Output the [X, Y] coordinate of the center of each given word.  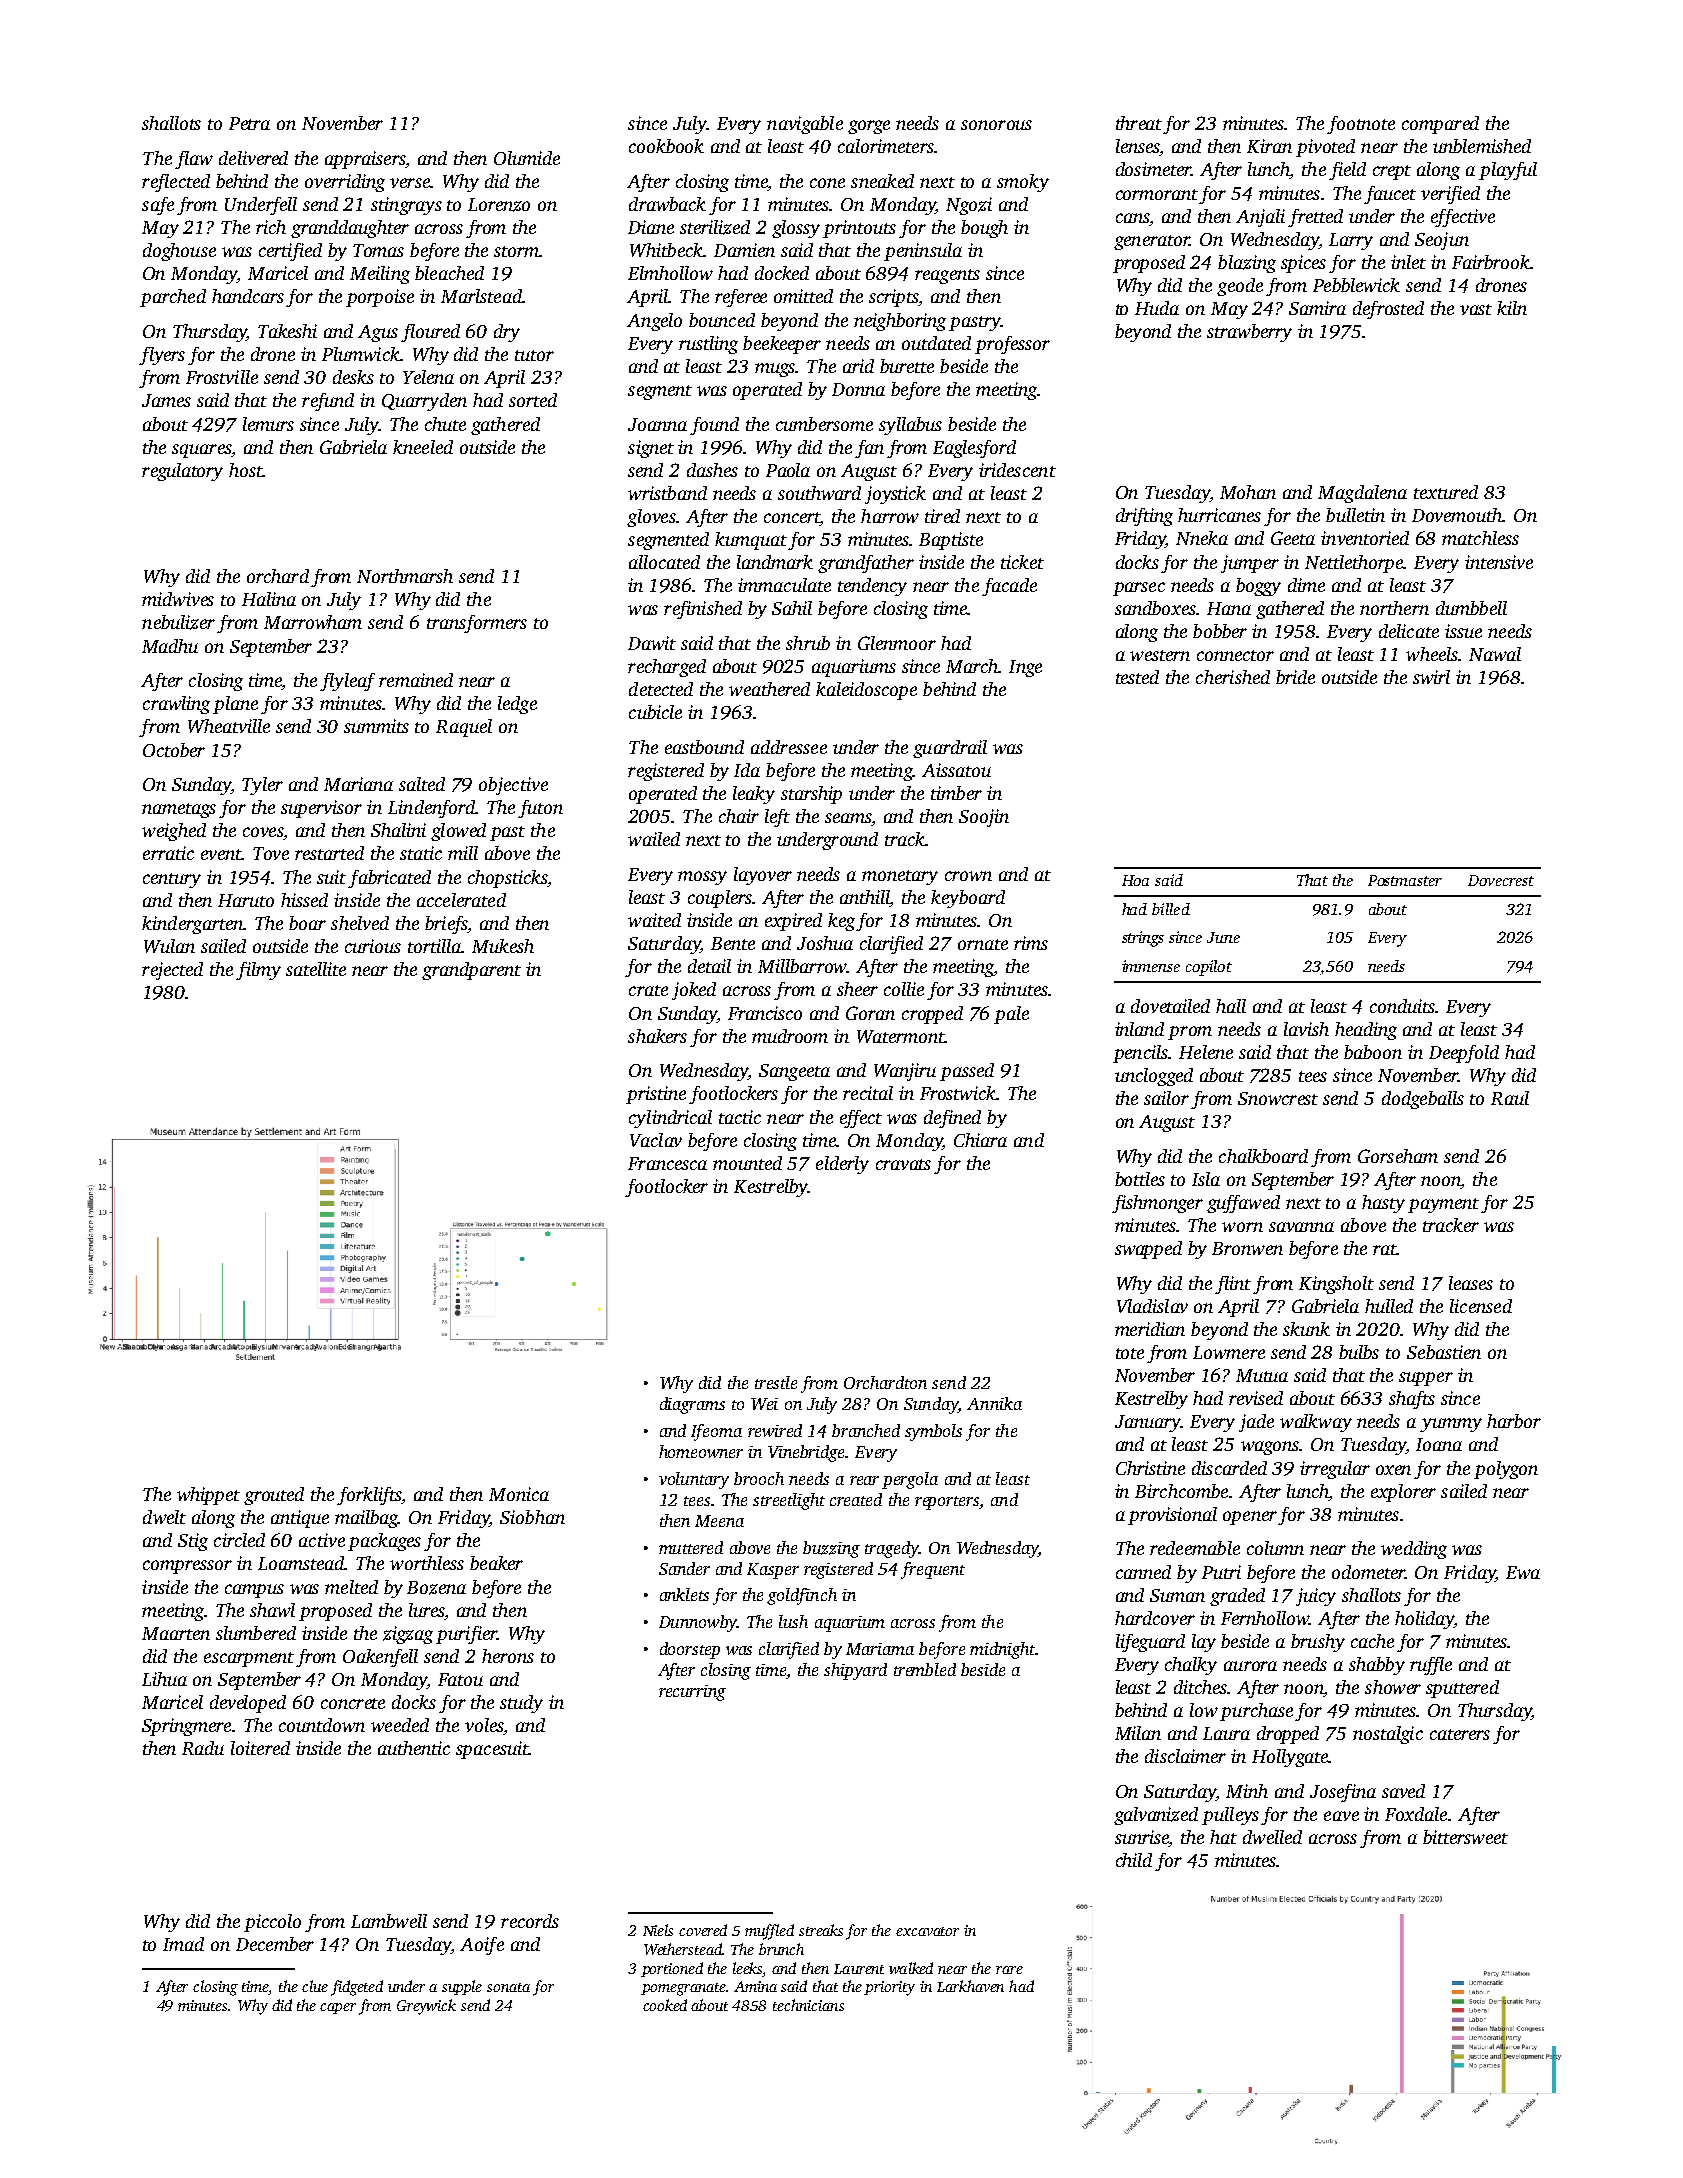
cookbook [666, 146]
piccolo [272, 1923]
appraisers [365, 160]
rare [1009, 1970]
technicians [808, 2005]
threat [1139, 123]
